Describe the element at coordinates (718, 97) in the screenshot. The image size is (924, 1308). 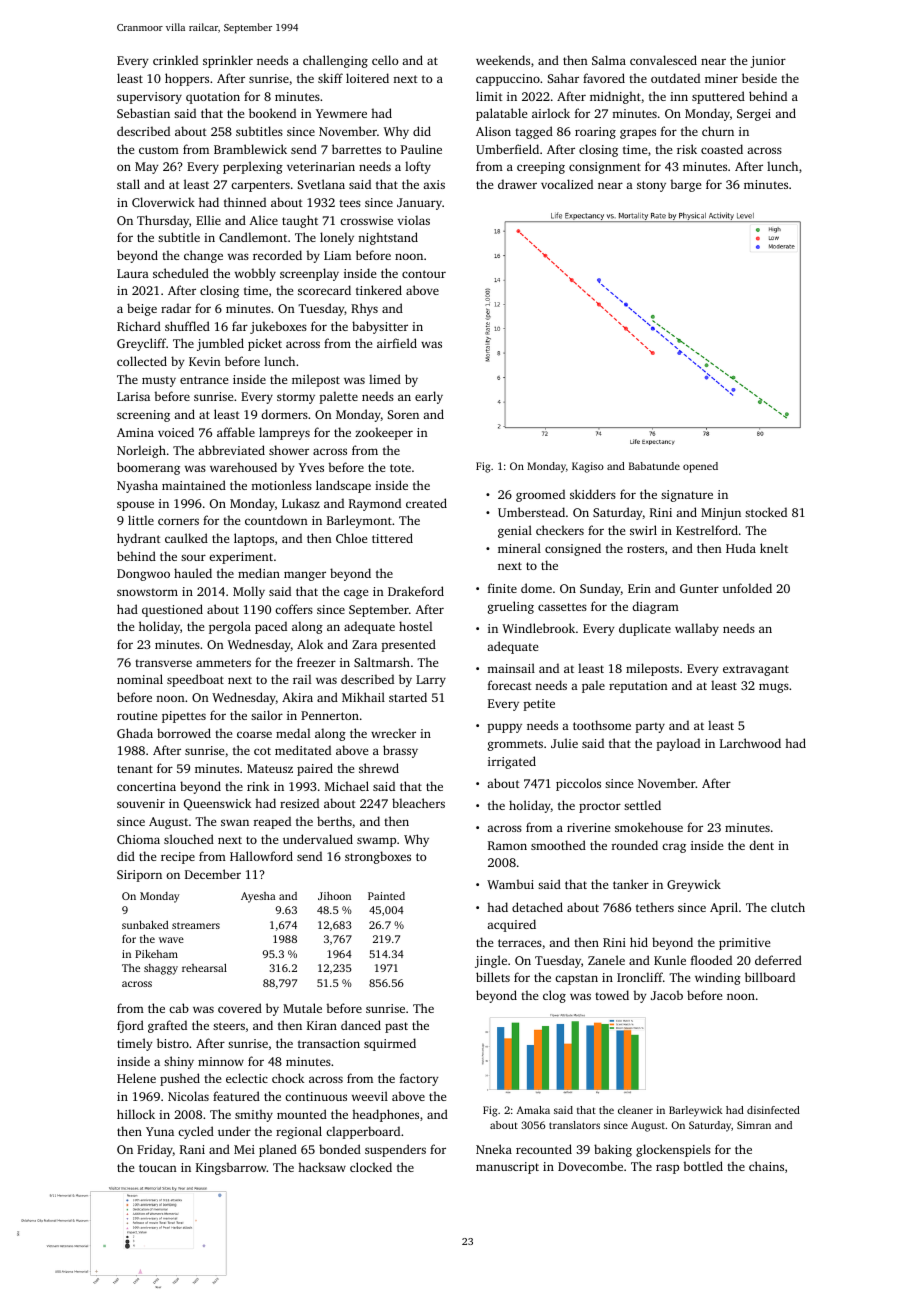
I see `sputtered` at that location.
